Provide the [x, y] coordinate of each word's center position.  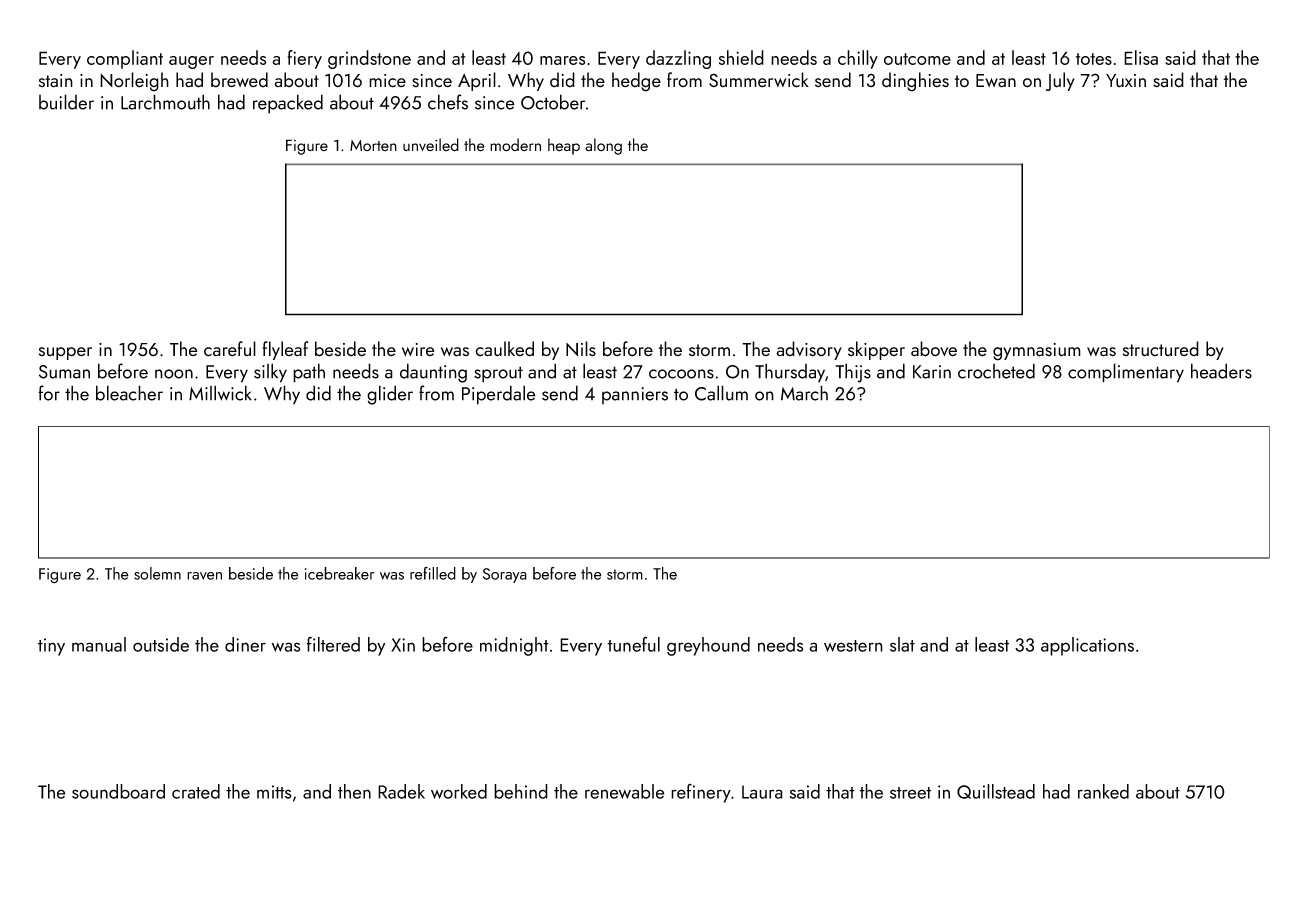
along [603, 146]
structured [1161, 349]
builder [66, 102]
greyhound [708, 646]
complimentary [1126, 373]
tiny [51, 647]
